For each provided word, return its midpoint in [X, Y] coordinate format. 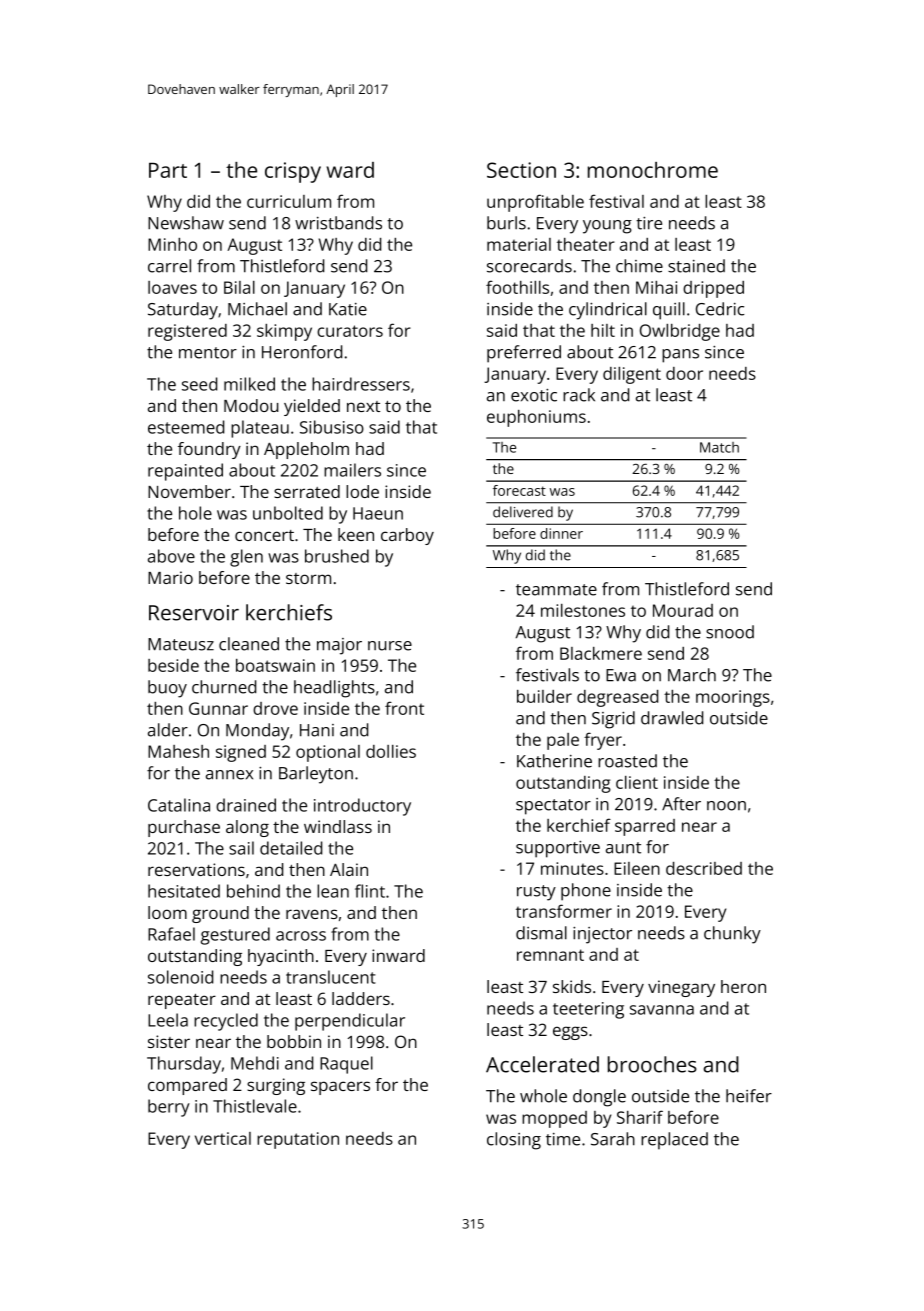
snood [730, 632]
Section [521, 170]
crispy [293, 172]
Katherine [554, 761]
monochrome [653, 170]
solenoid [180, 977]
